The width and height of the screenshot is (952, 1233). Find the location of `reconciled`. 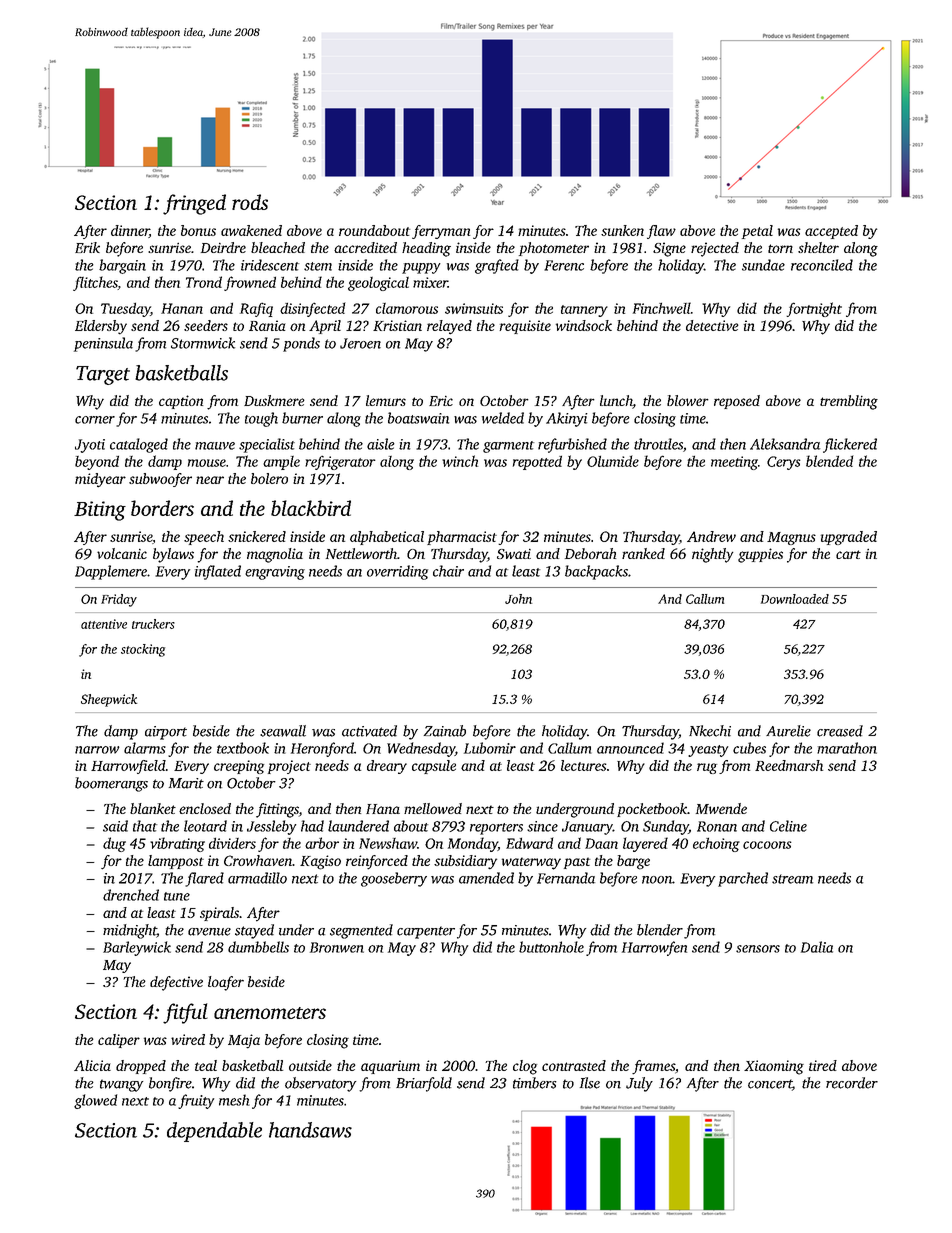

reconciled is located at coordinates (822, 265).
